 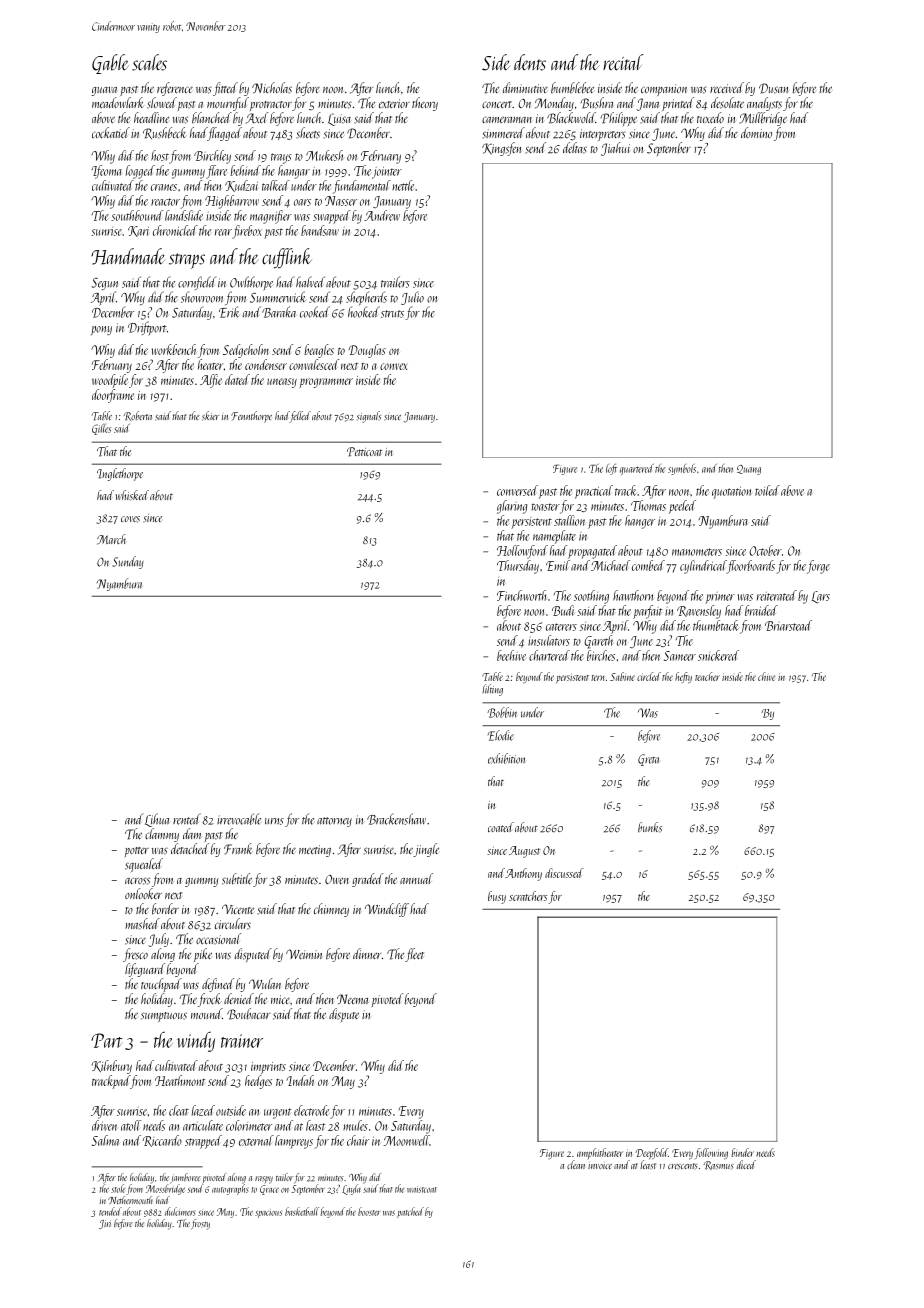 I want to click on bunks, so click(x=650, y=827).
